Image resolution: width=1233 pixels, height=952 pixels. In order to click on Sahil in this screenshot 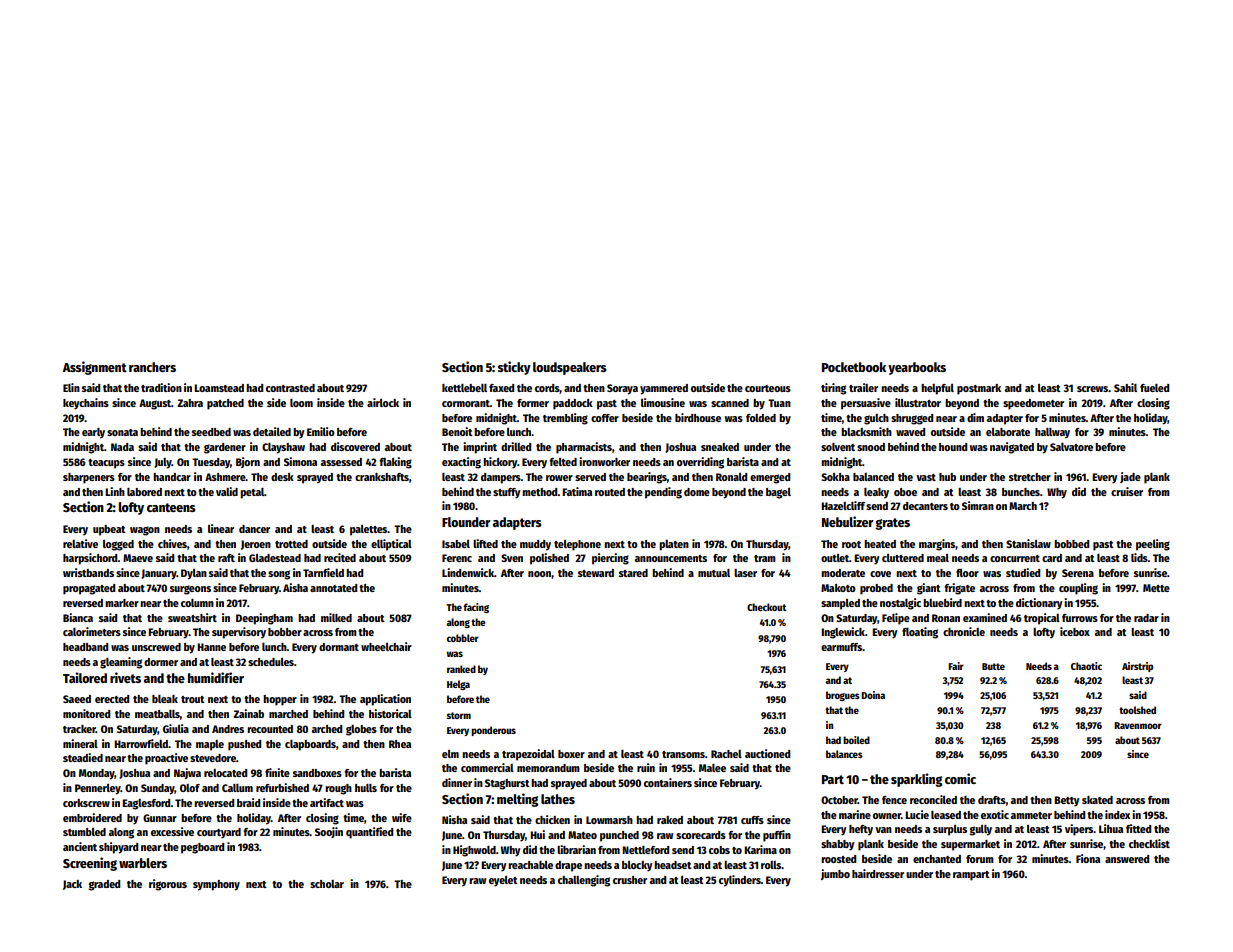, I will do `click(1125, 387)`.
